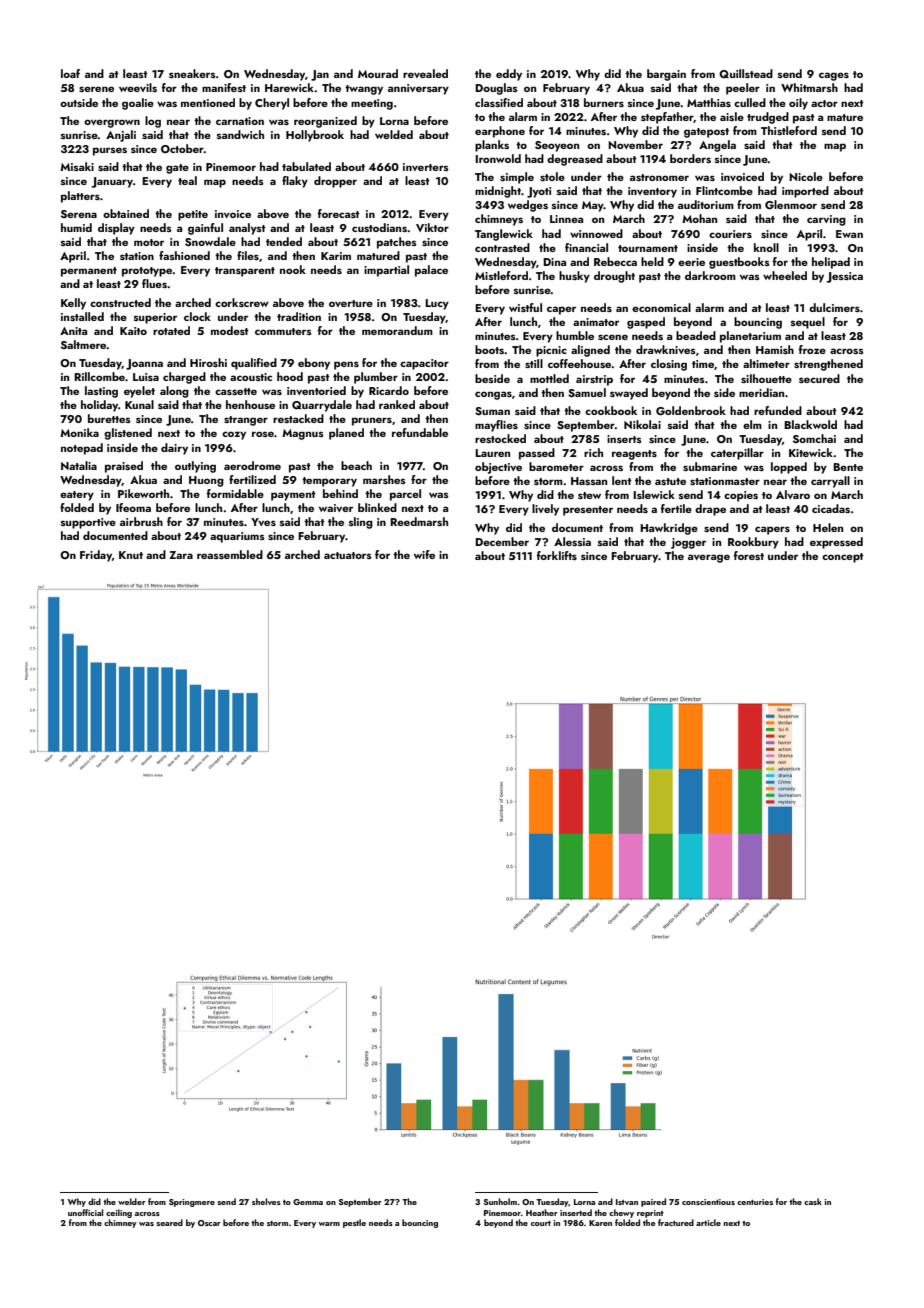 Image resolution: width=924 pixels, height=1308 pixels. Describe the element at coordinates (361, 523) in the screenshot. I see `sling` at that location.
